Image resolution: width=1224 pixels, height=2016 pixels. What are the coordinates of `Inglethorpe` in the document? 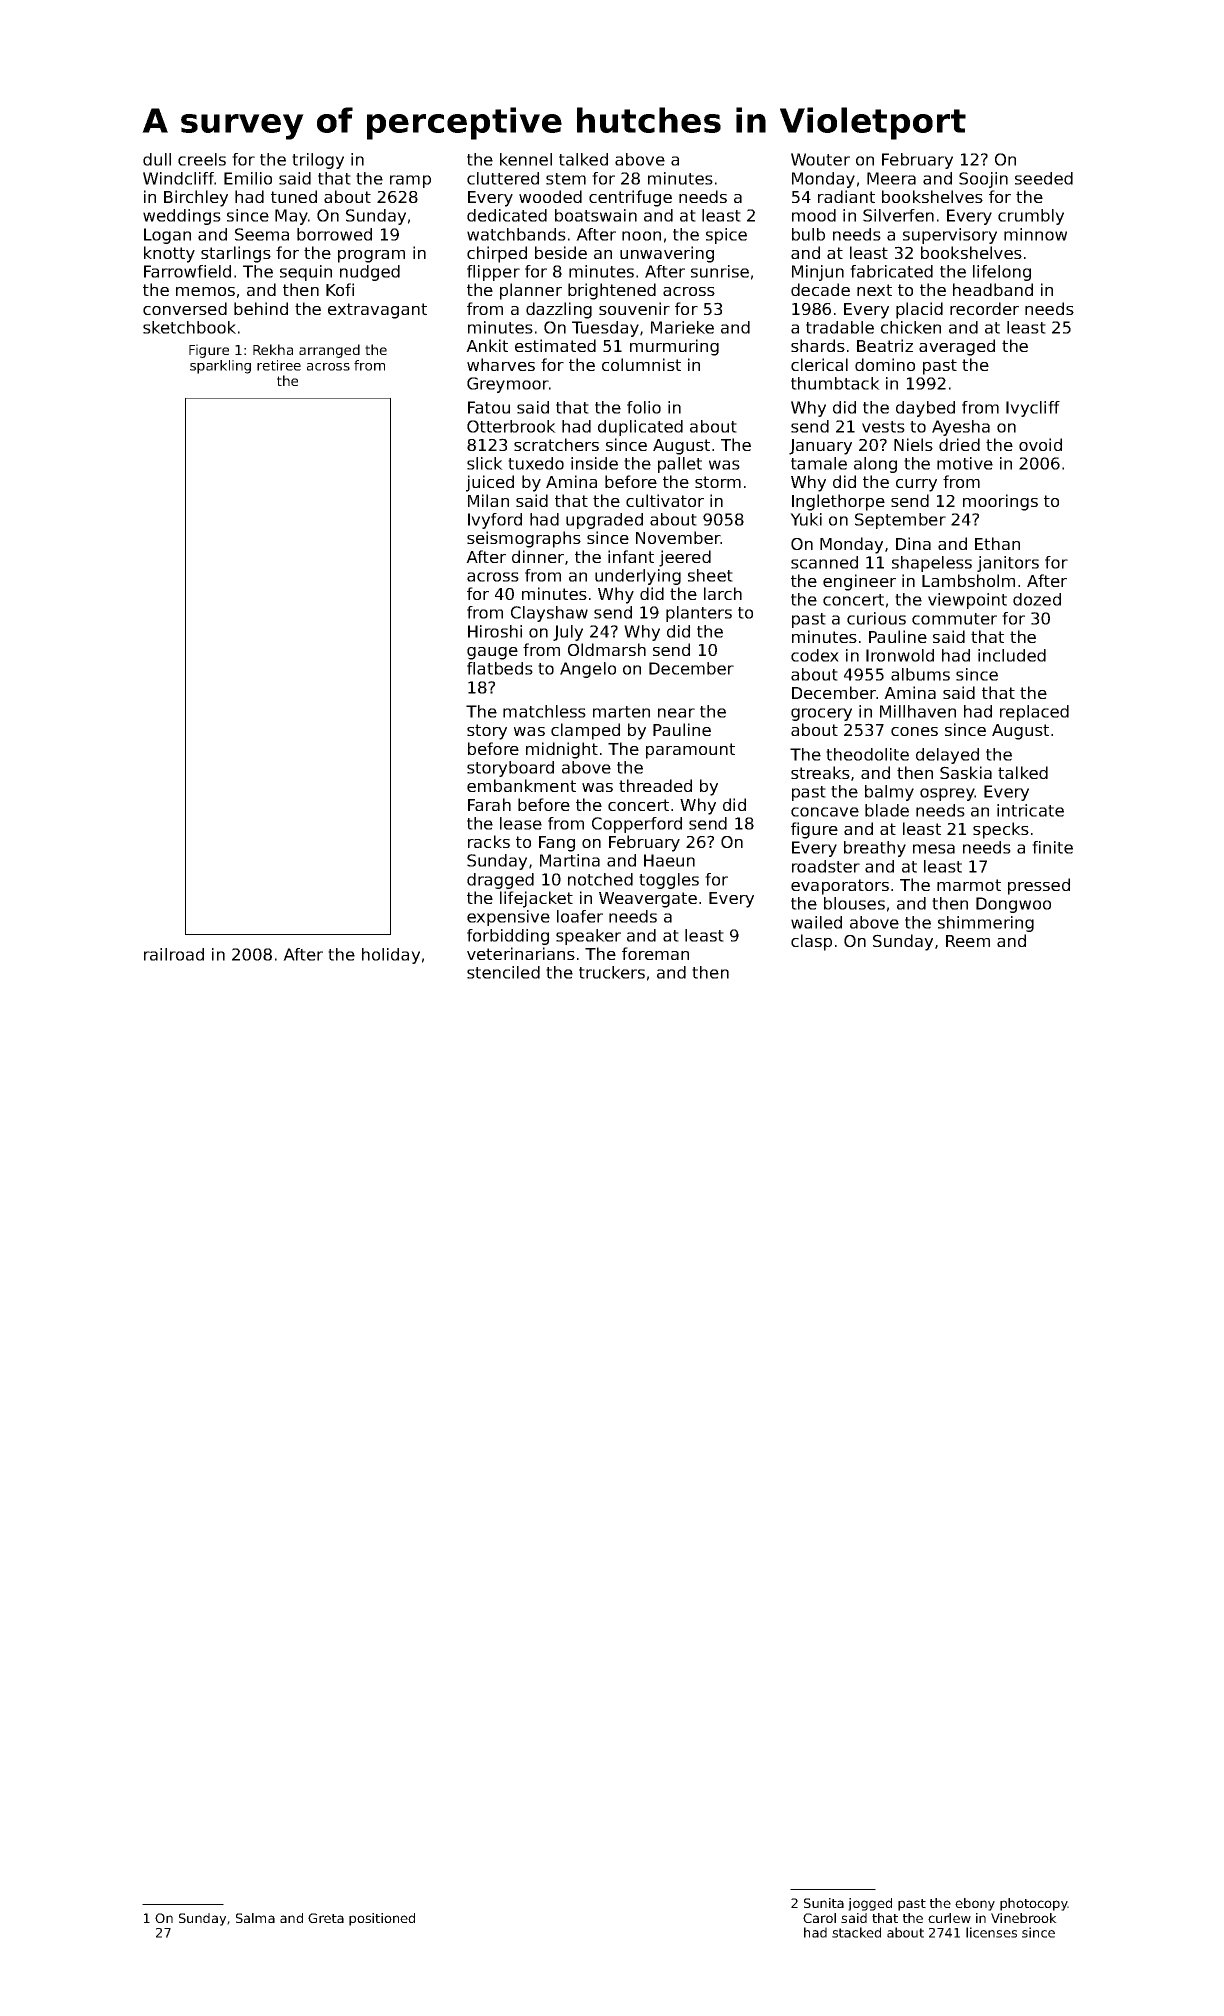 It's located at (838, 502).
